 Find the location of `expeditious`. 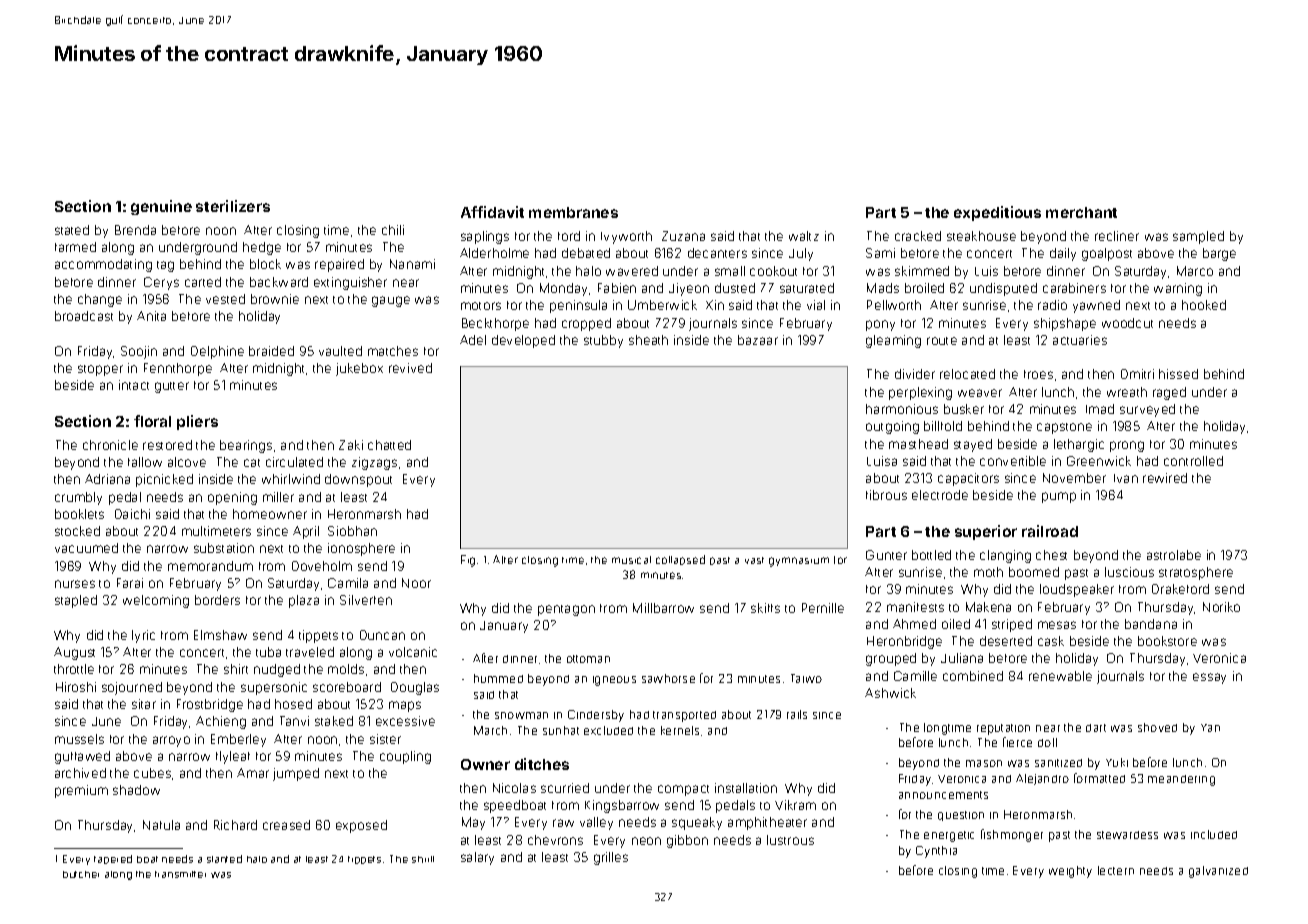

expeditious is located at coordinates (997, 213).
